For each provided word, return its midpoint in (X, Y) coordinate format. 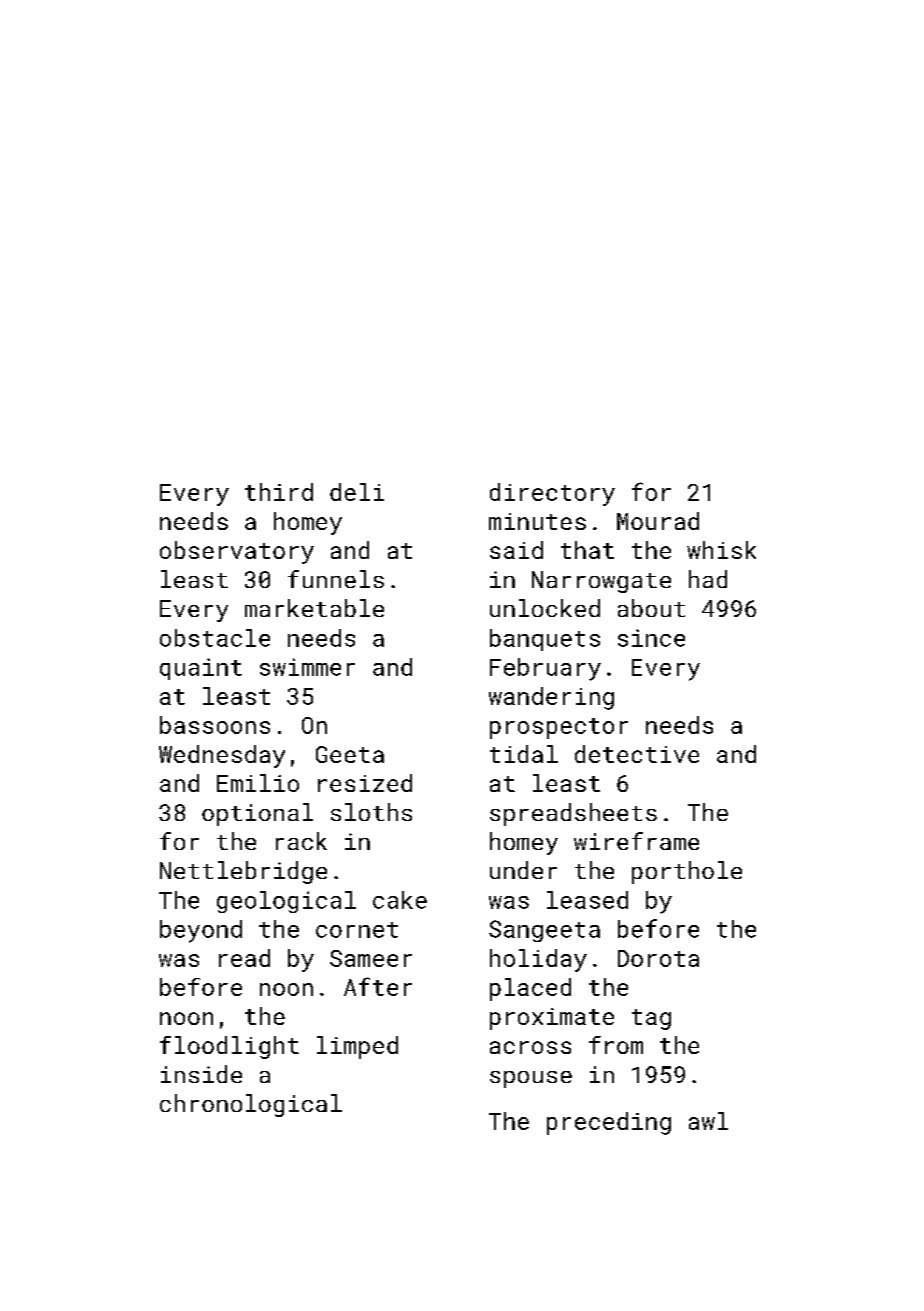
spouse (531, 1079)
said (516, 550)
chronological (251, 1105)
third (279, 492)
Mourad (658, 521)
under (523, 870)
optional (257, 814)
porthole (687, 872)
